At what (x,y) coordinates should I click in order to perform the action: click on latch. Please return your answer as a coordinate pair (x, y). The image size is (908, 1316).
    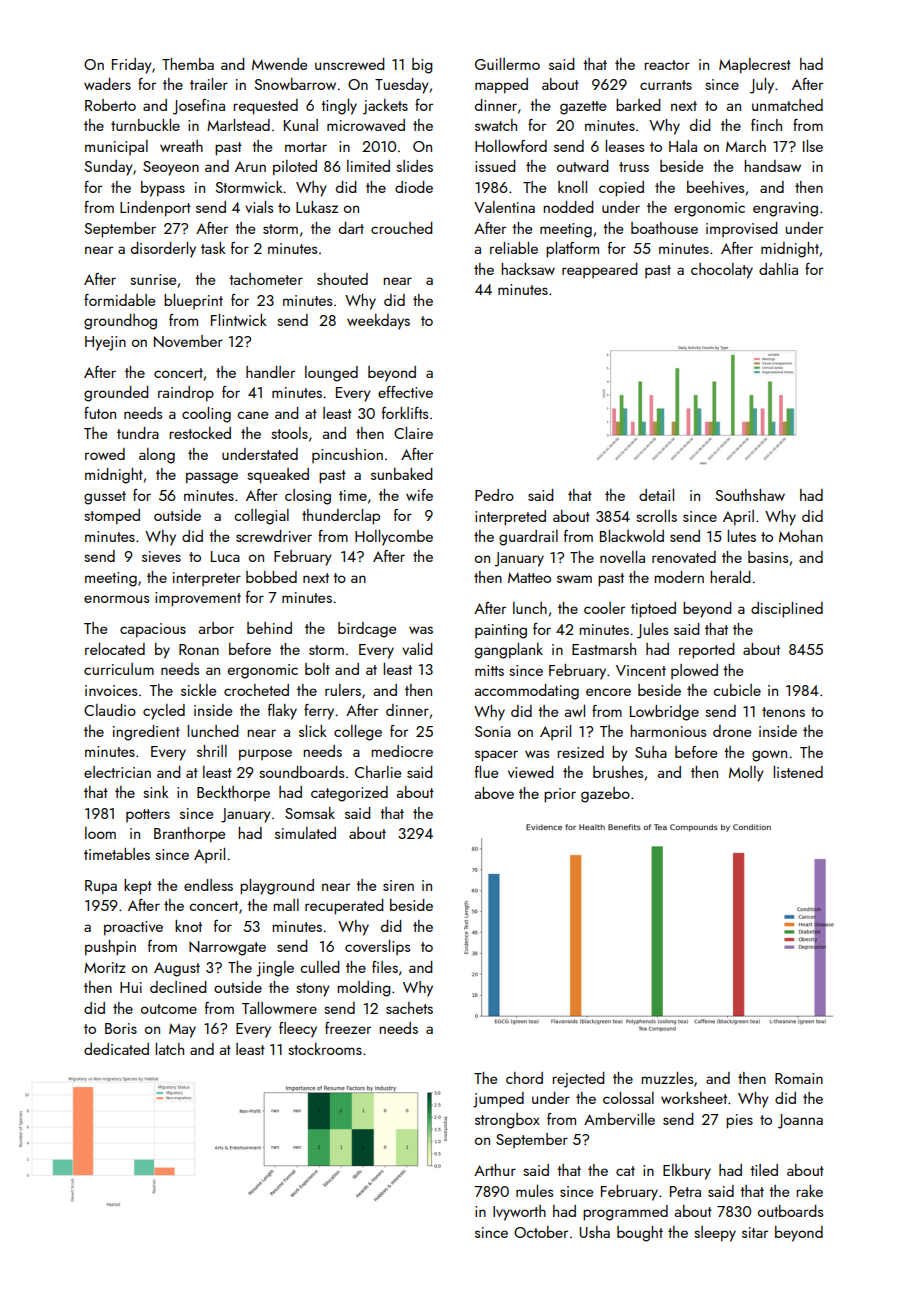
    Looking at the image, I should click on (169, 1049).
